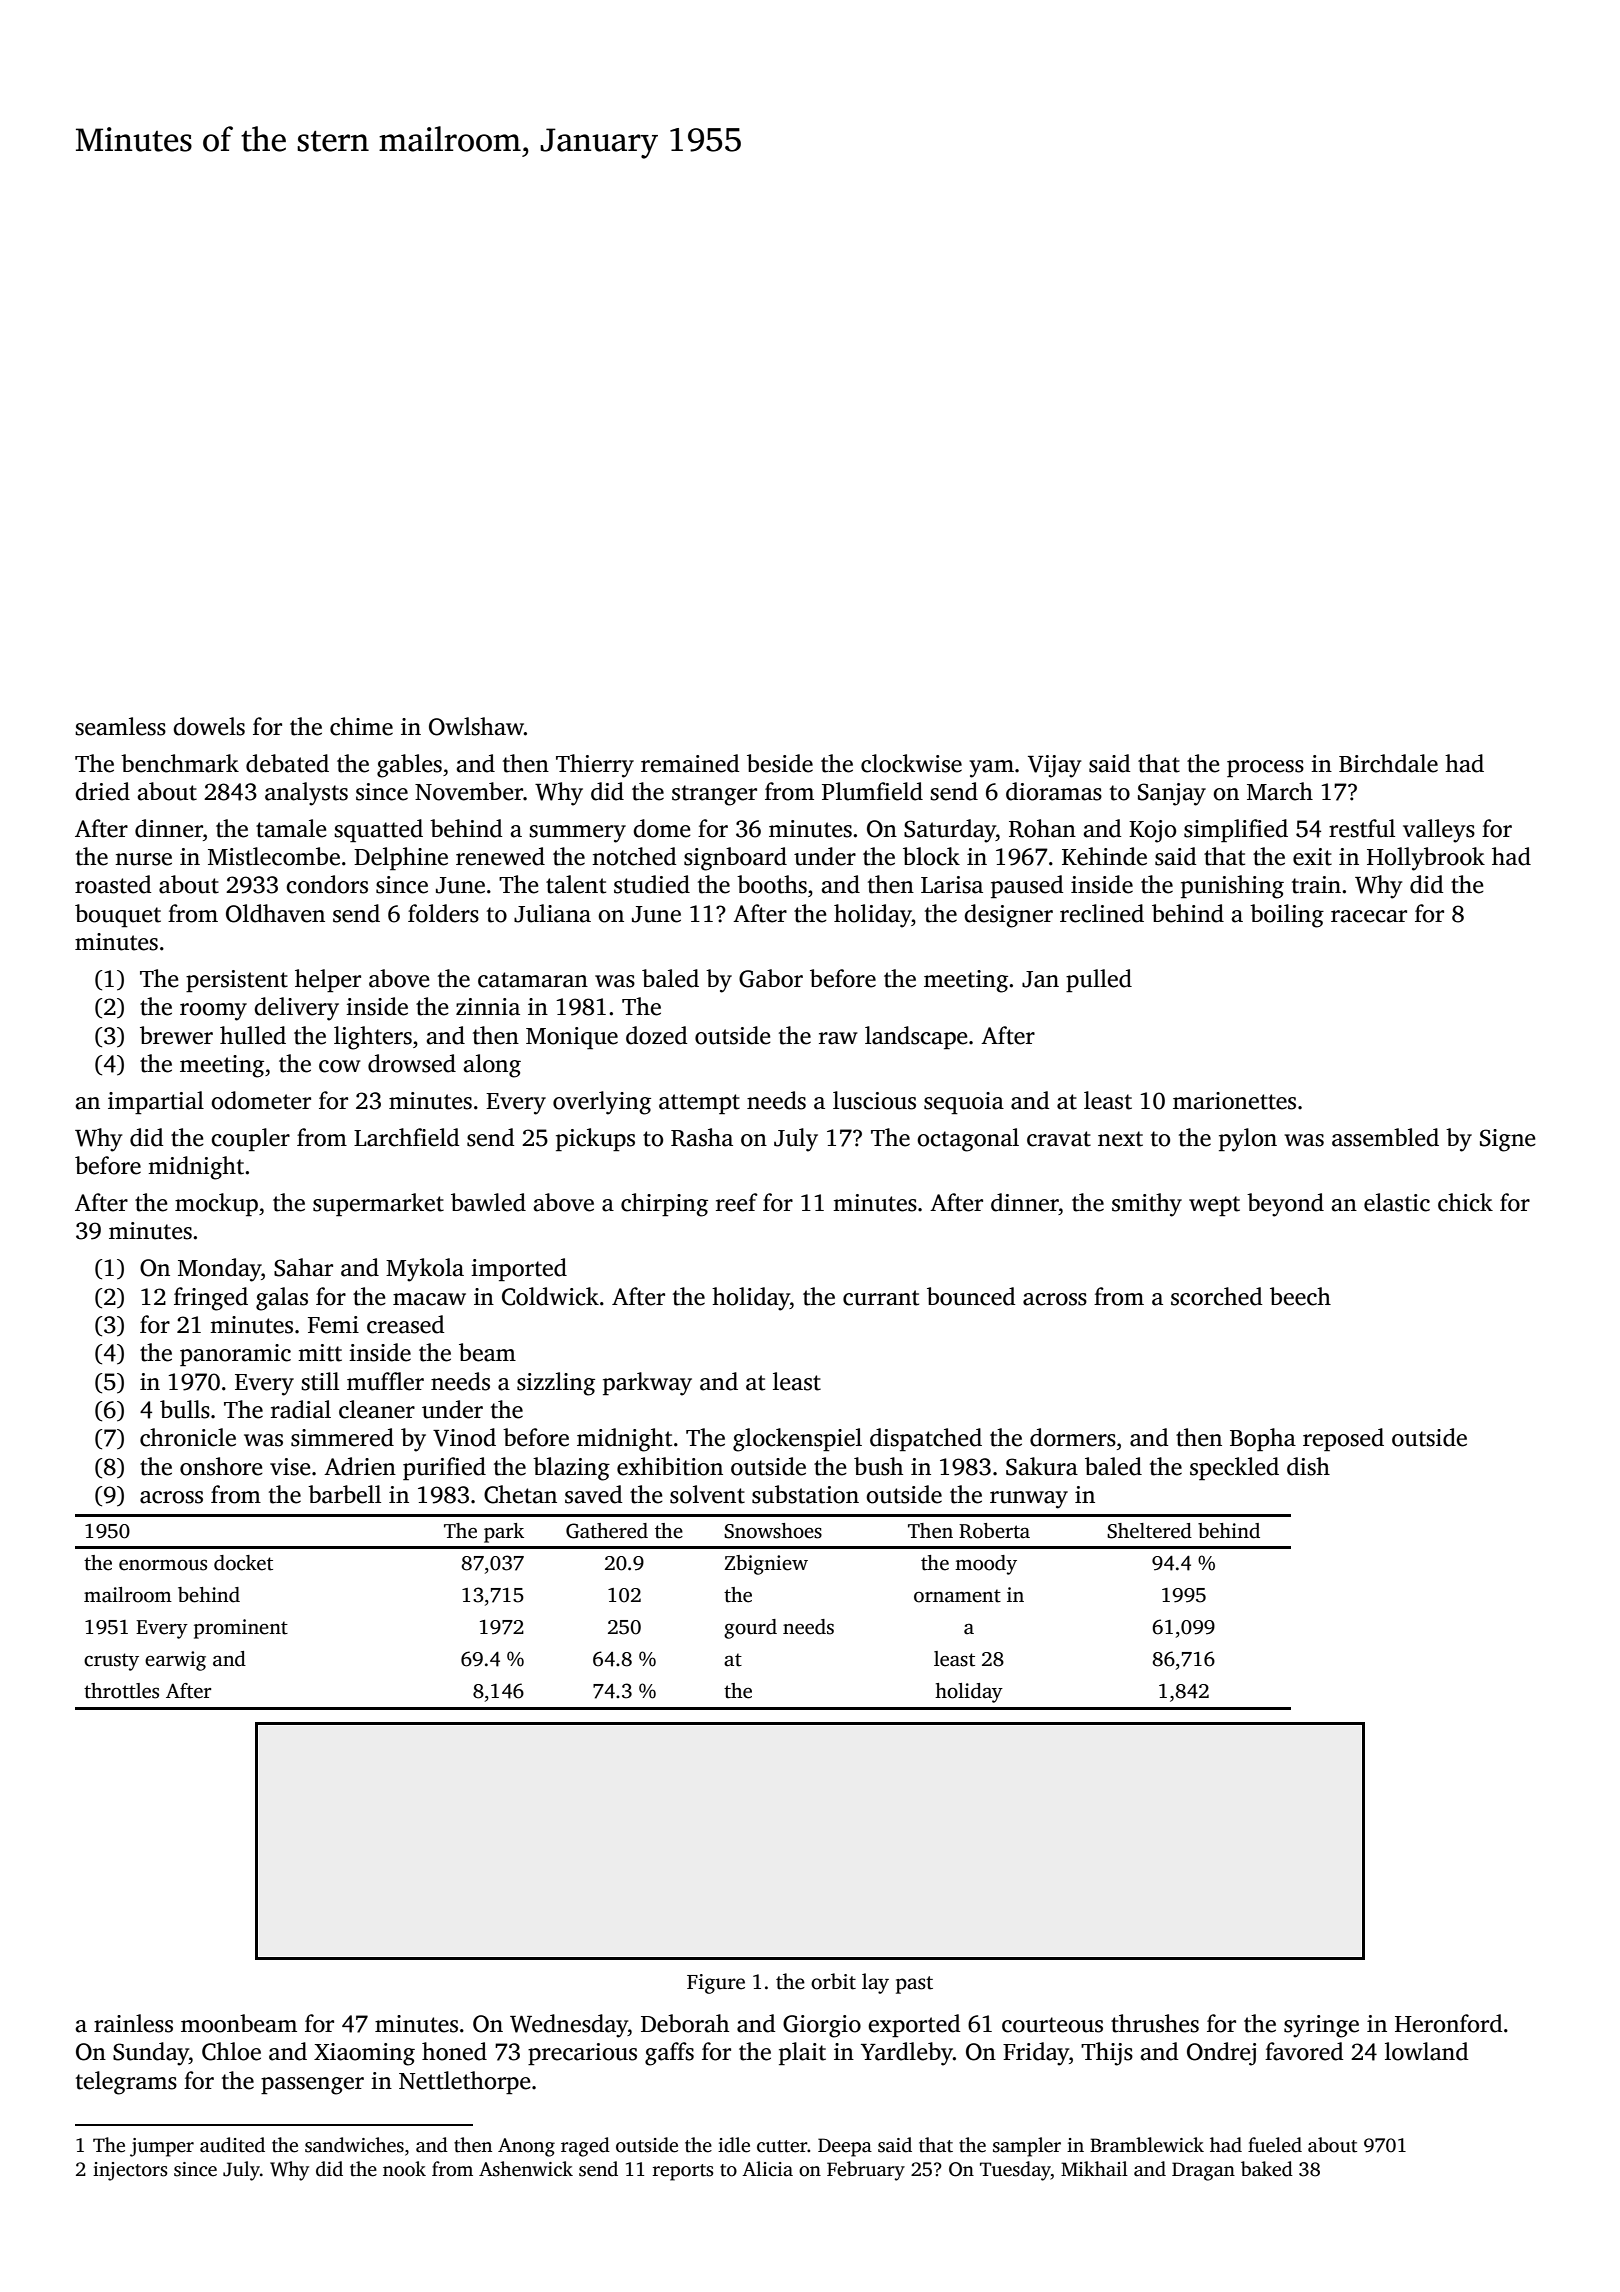  I want to click on gourd, so click(750, 1629).
